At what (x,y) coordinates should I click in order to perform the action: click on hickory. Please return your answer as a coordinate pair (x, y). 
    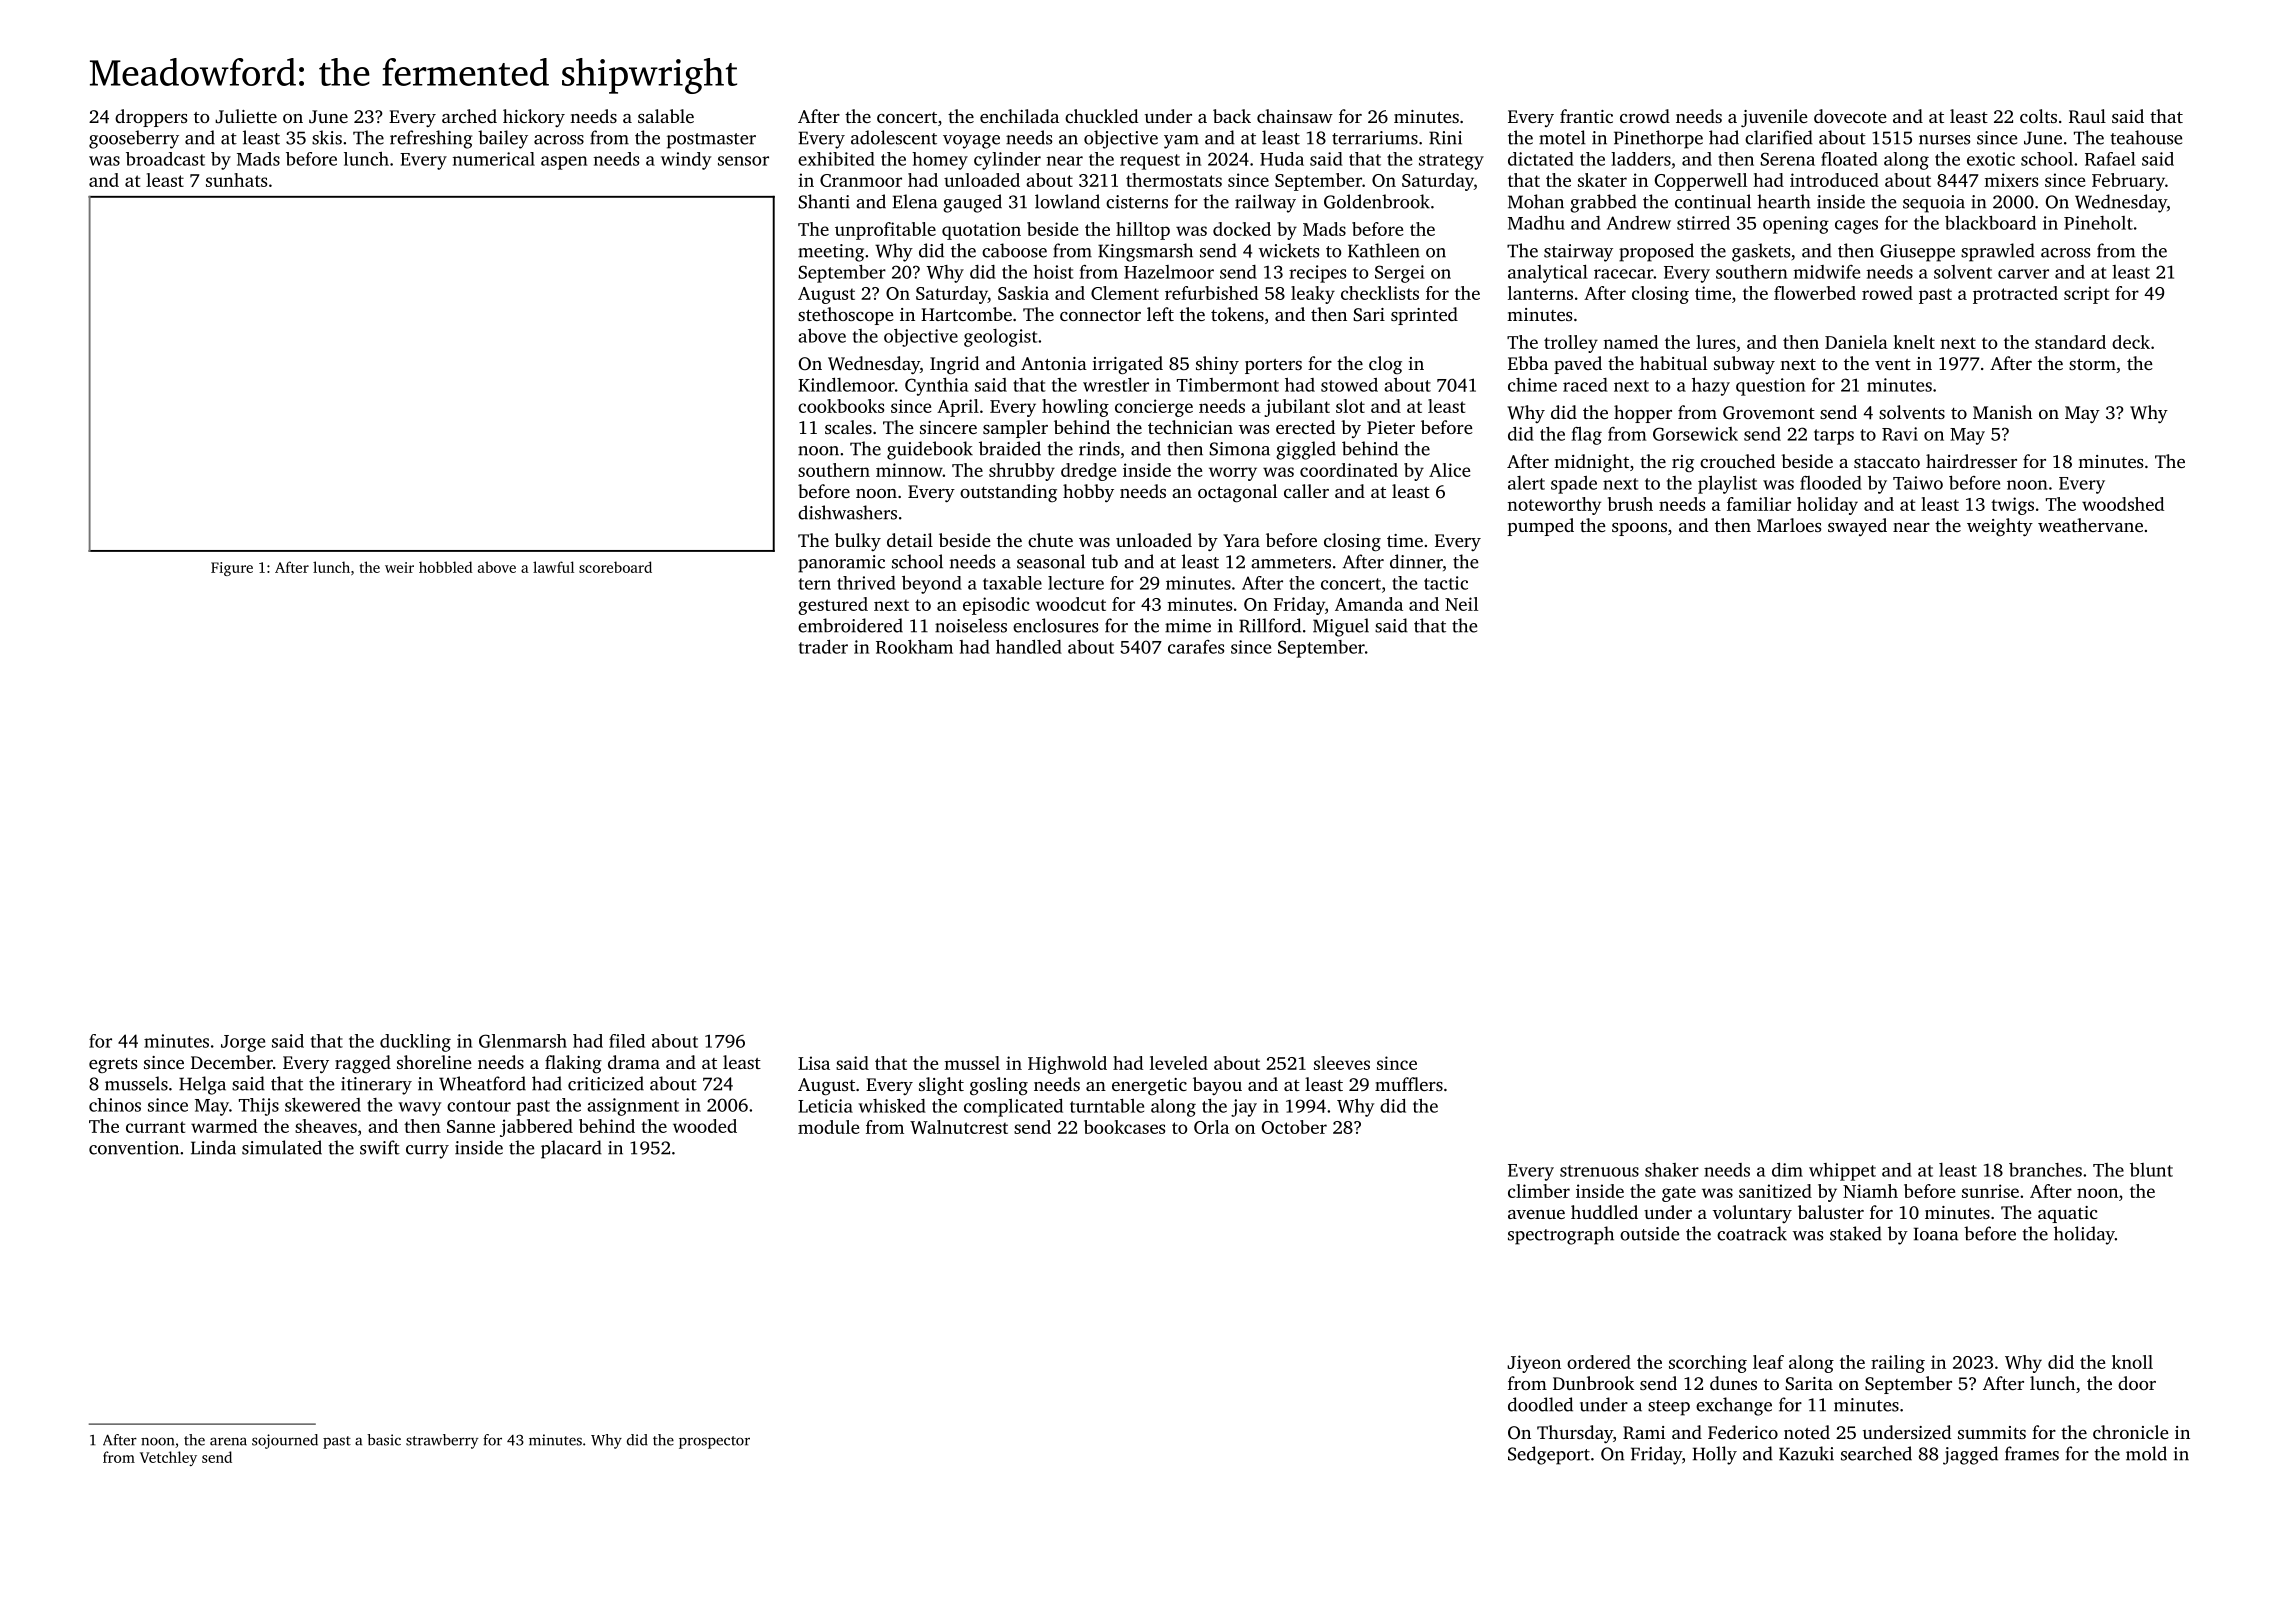
    Looking at the image, I should click on (534, 118).
